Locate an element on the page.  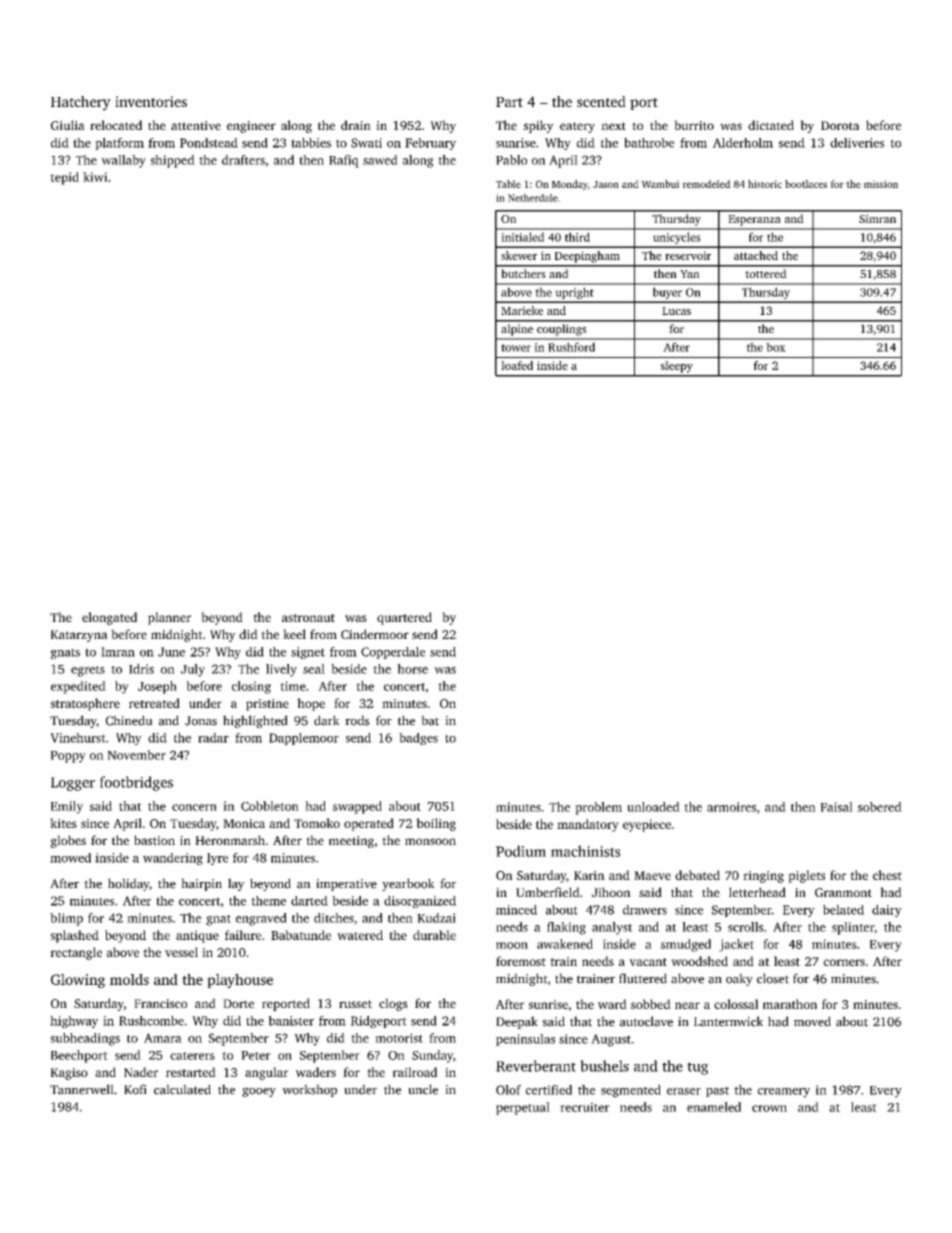
elongated is located at coordinates (109, 618).
